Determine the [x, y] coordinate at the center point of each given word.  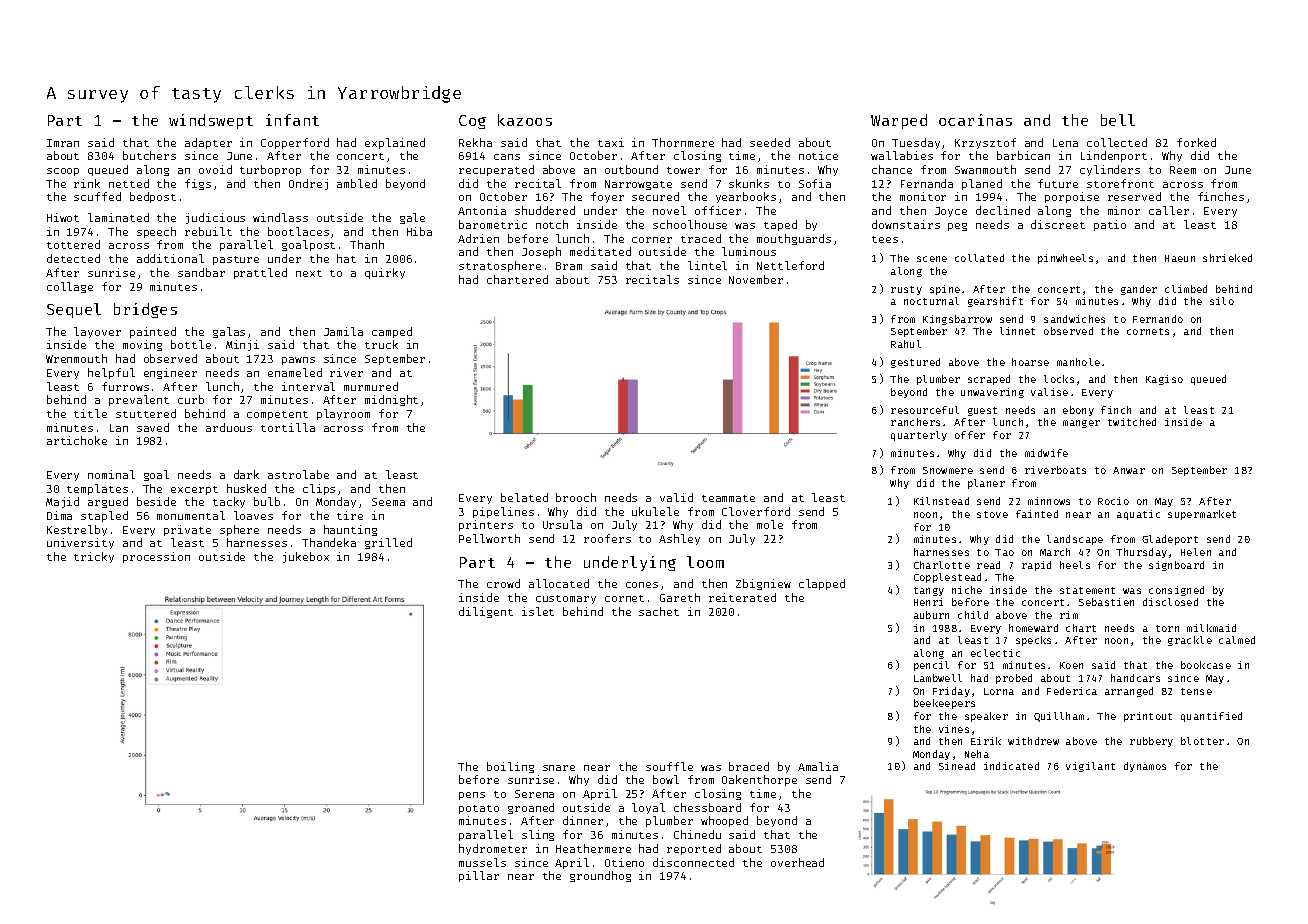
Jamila [343, 331]
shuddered [545, 210]
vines [954, 729]
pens [472, 796]
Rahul [906, 344]
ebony [1078, 411]
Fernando [1158, 319]
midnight [391, 400]
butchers [149, 155]
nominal [111, 474]
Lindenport [1114, 156]
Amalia [818, 766]
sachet [659, 611]
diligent [486, 612]
